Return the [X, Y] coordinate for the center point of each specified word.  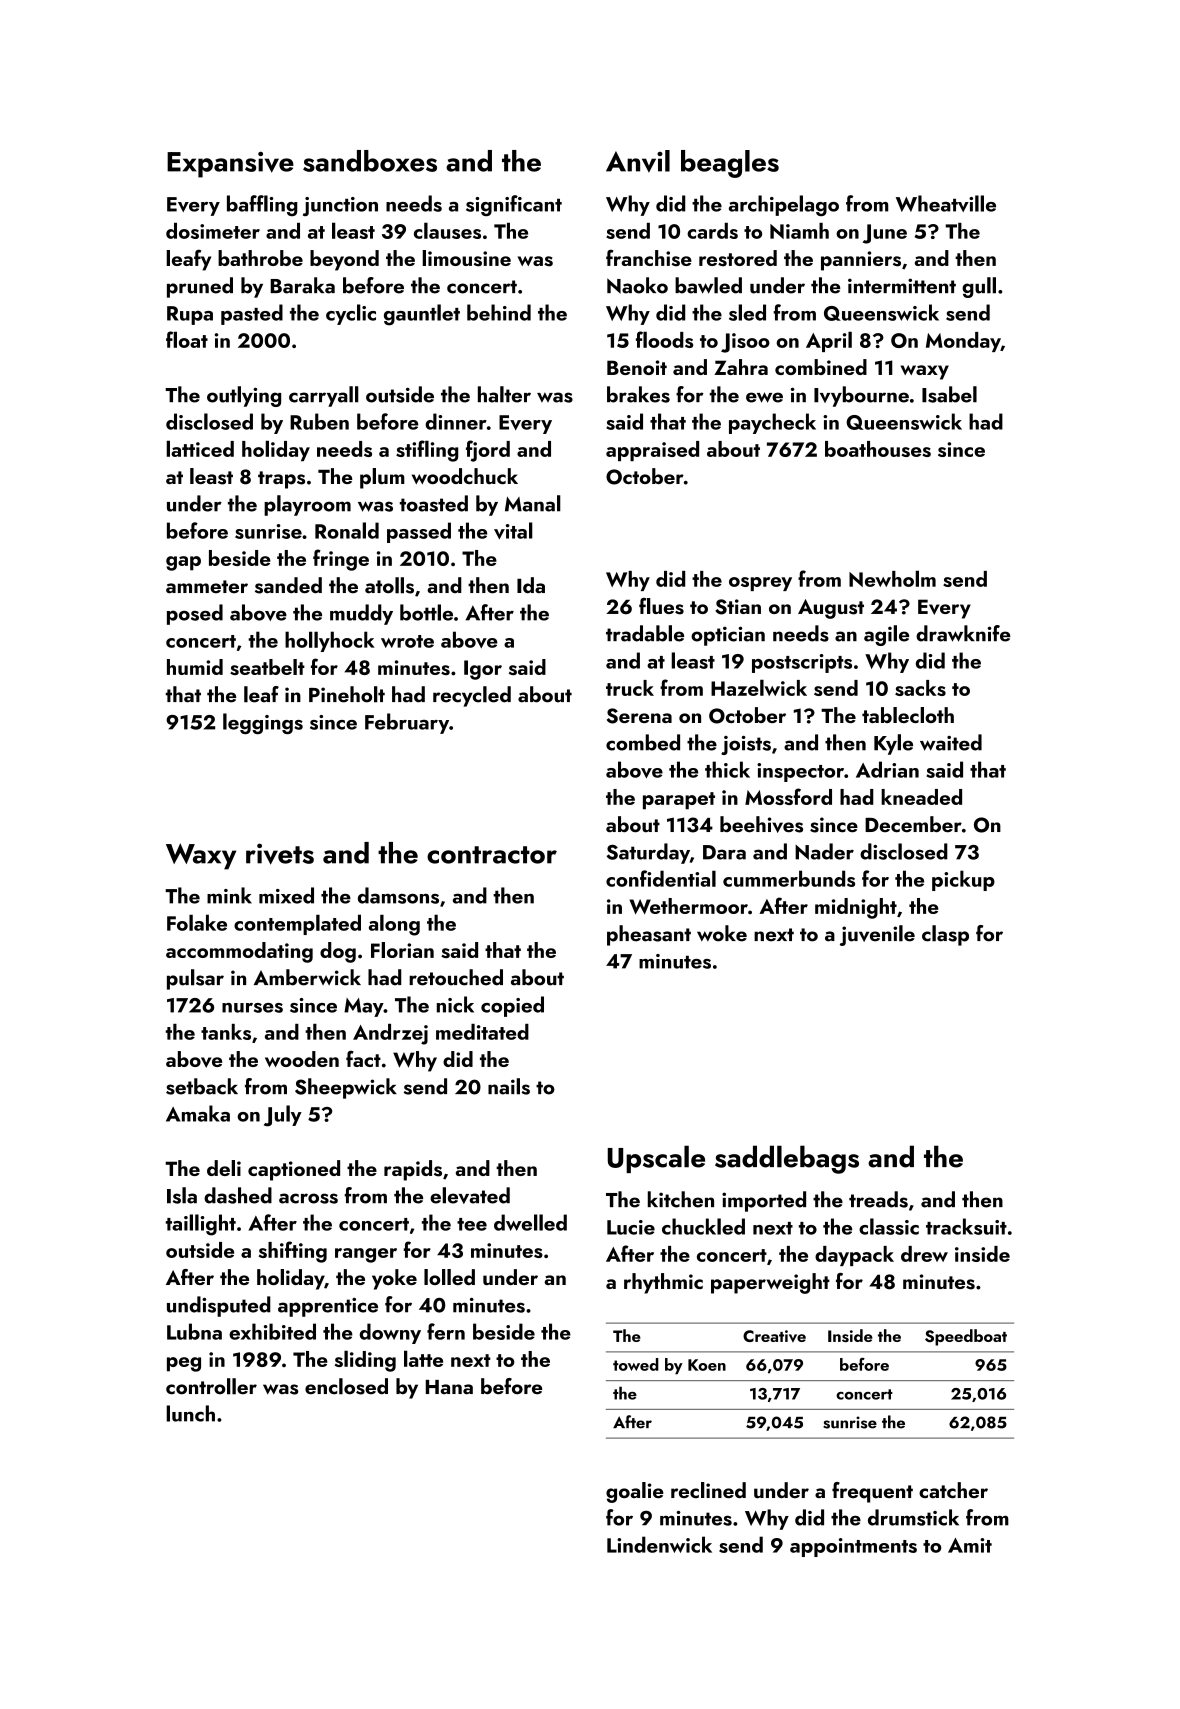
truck [630, 688]
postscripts [802, 663]
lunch [190, 1413]
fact [363, 1059]
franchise [649, 258]
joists [746, 745]
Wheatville [946, 203]
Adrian [887, 769]
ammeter [207, 587]
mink [229, 895]
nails [509, 1086]
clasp [945, 935]
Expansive [230, 164]
